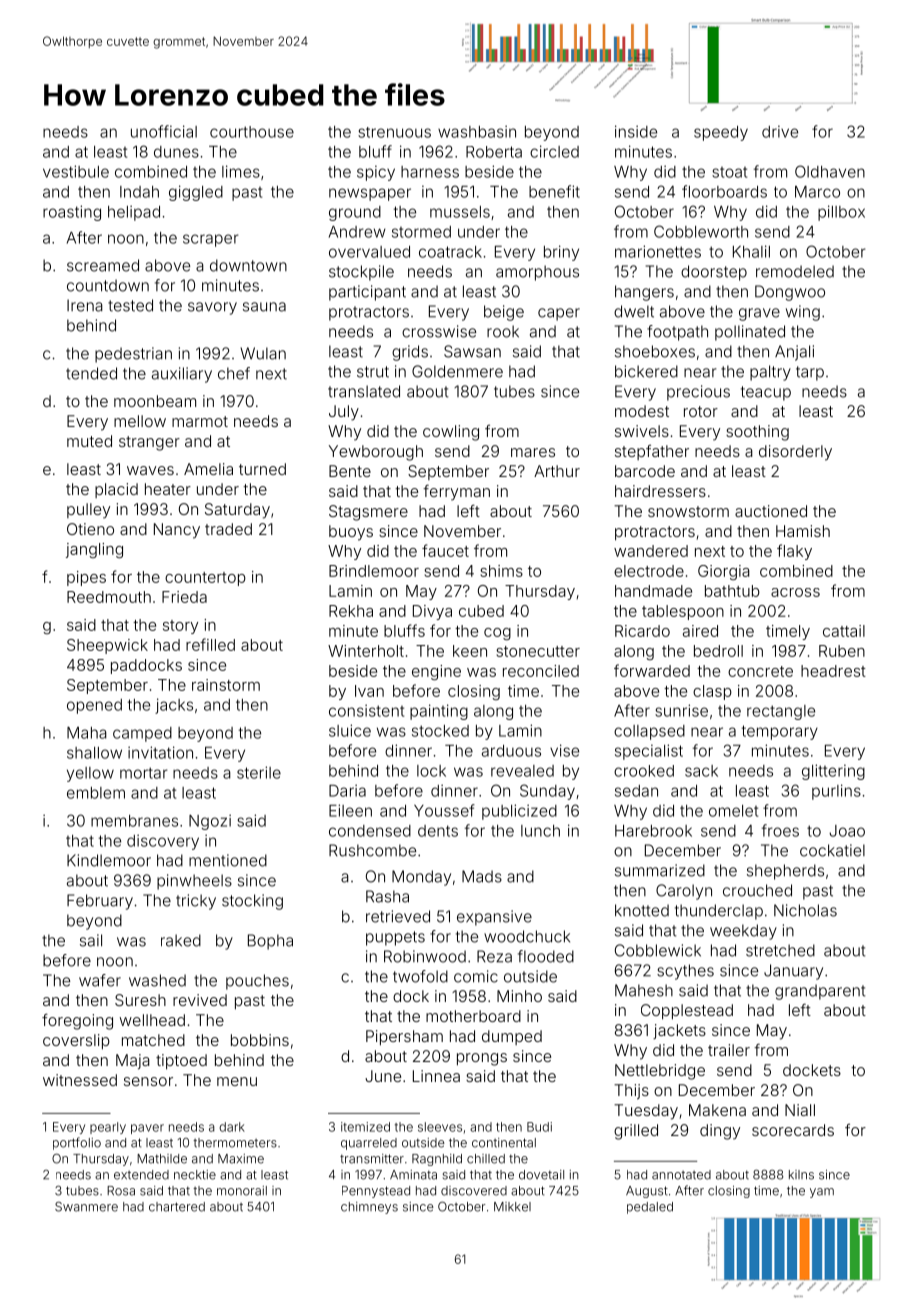 This document has width=908, height=1316. What do you see at coordinates (436, 672) in the document?
I see `engine` at bounding box center [436, 672].
